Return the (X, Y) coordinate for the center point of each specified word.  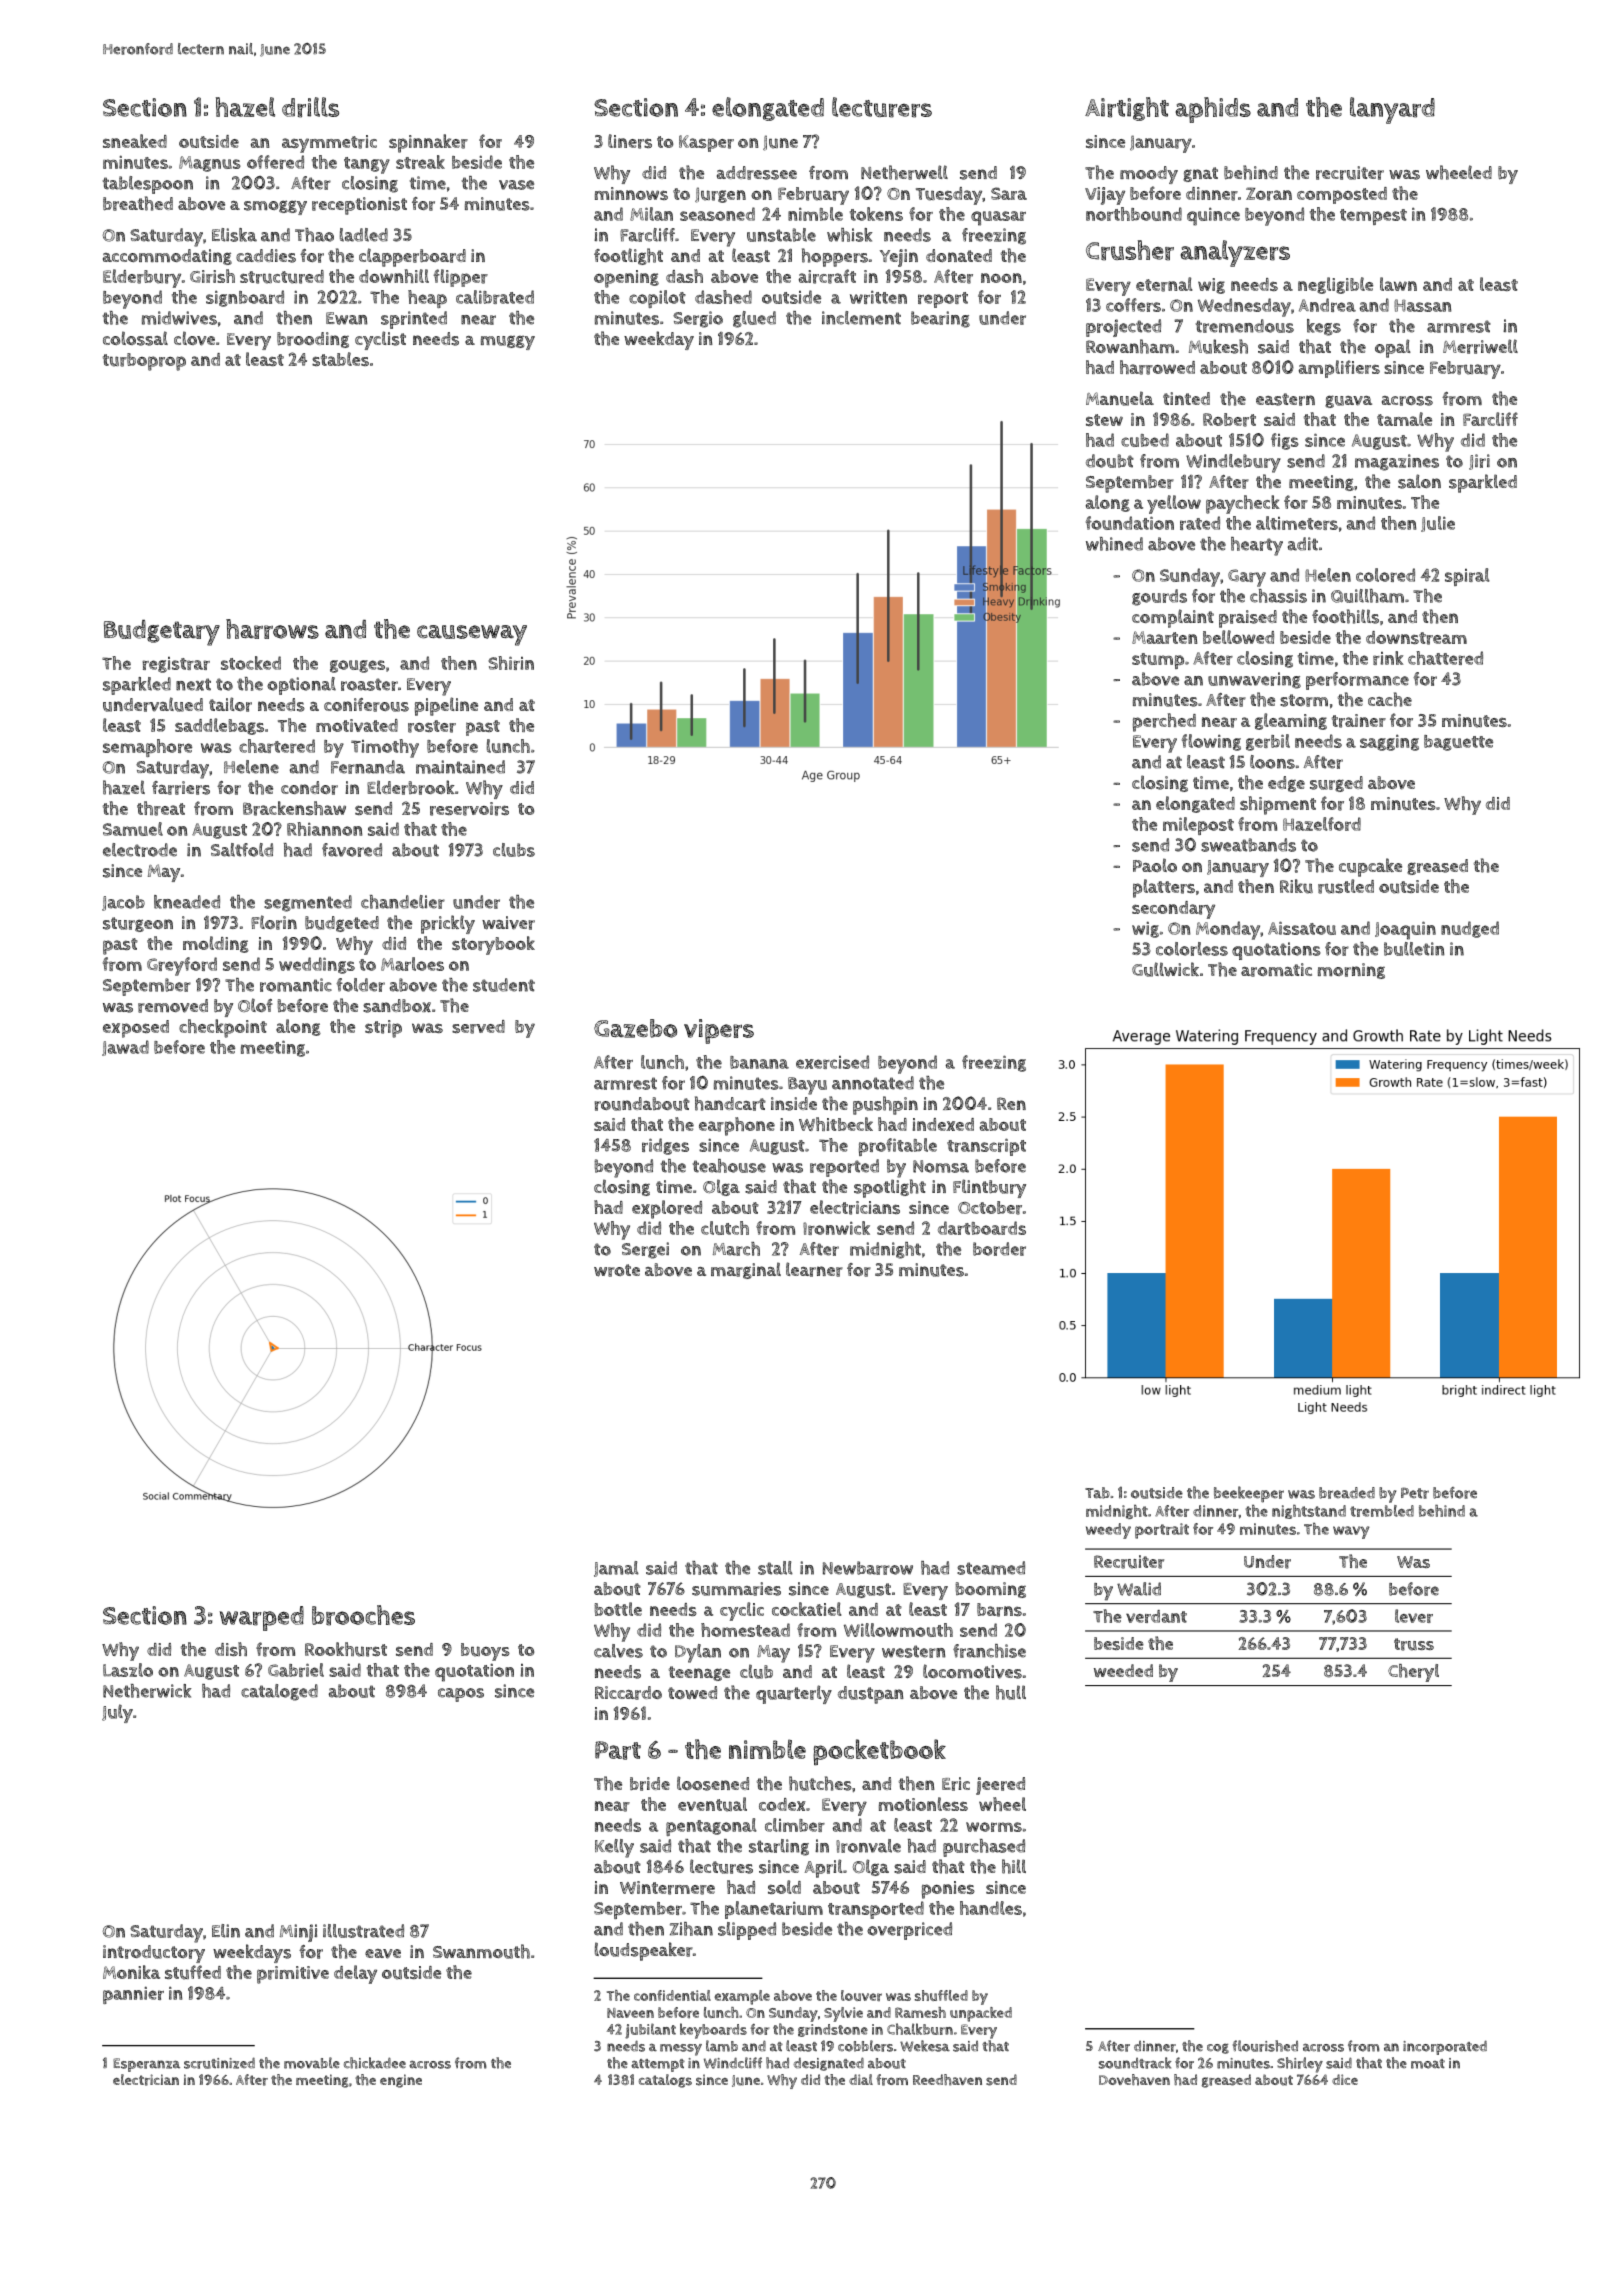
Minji (298, 1933)
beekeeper (1249, 1494)
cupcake (1370, 867)
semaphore (147, 748)
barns (999, 1610)
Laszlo (128, 1670)
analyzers (1235, 253)
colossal (135, 338)
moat (1428, 2064)
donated (959, 255)
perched (1164, 722)
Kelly (614, 1848)
